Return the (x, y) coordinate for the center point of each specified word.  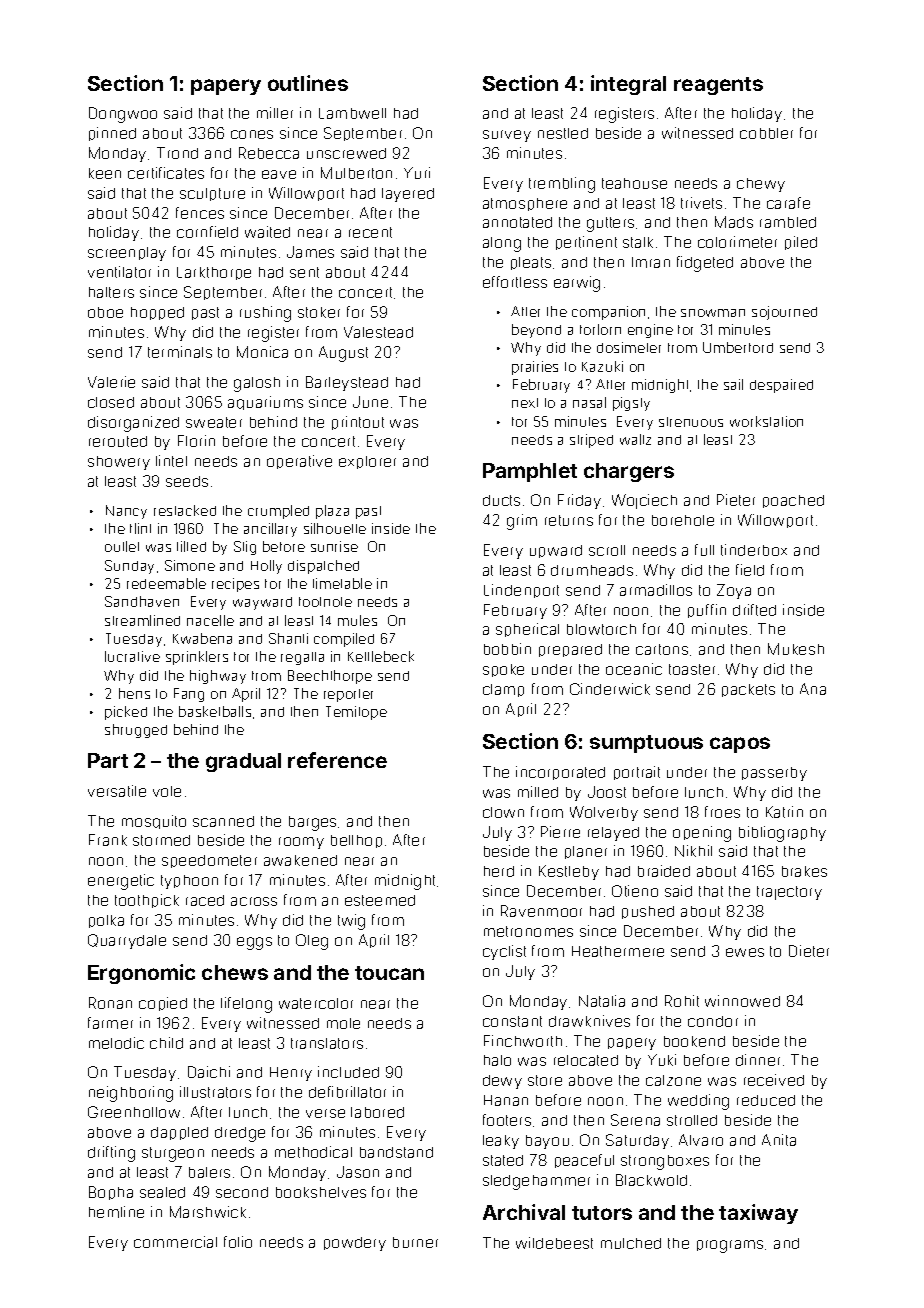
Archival (524, 1212)
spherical (527, 630)
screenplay (127, 254)
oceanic (634, 669)
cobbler (766, 133)
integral (628, 85)
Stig (245, 548)
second (242, 1192)
